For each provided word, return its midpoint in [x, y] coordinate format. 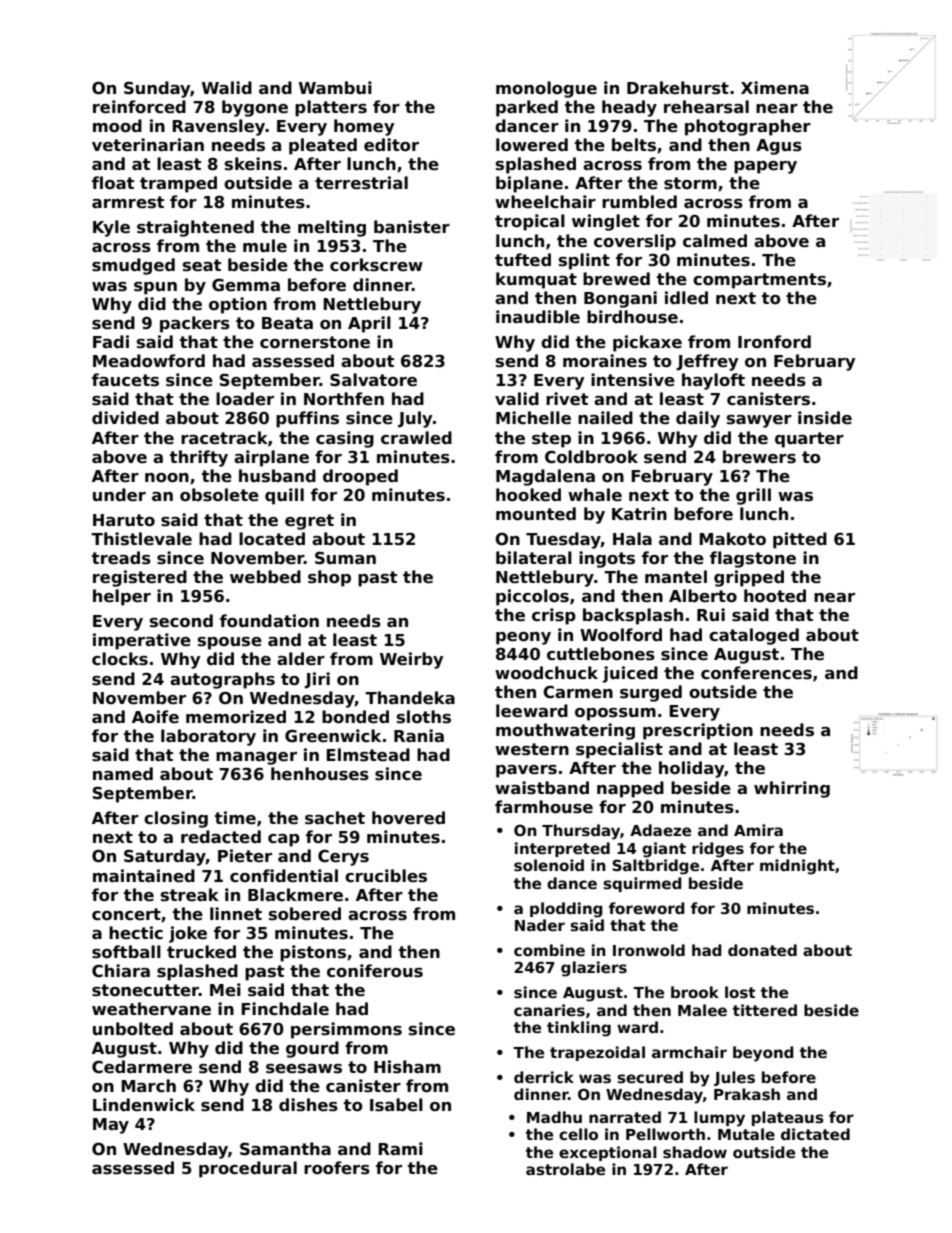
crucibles [386, 876]
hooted [775, 596]
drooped [360, 477]
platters [331, 108]
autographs [222, 680]
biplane [529, 184]
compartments [759, 281]
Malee [702, 1010]
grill [753, 496]
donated [762, 950]
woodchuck [546, 672]
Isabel [396, 1105]
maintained [144, 876]
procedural [248, 1169]
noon [167, 478]
